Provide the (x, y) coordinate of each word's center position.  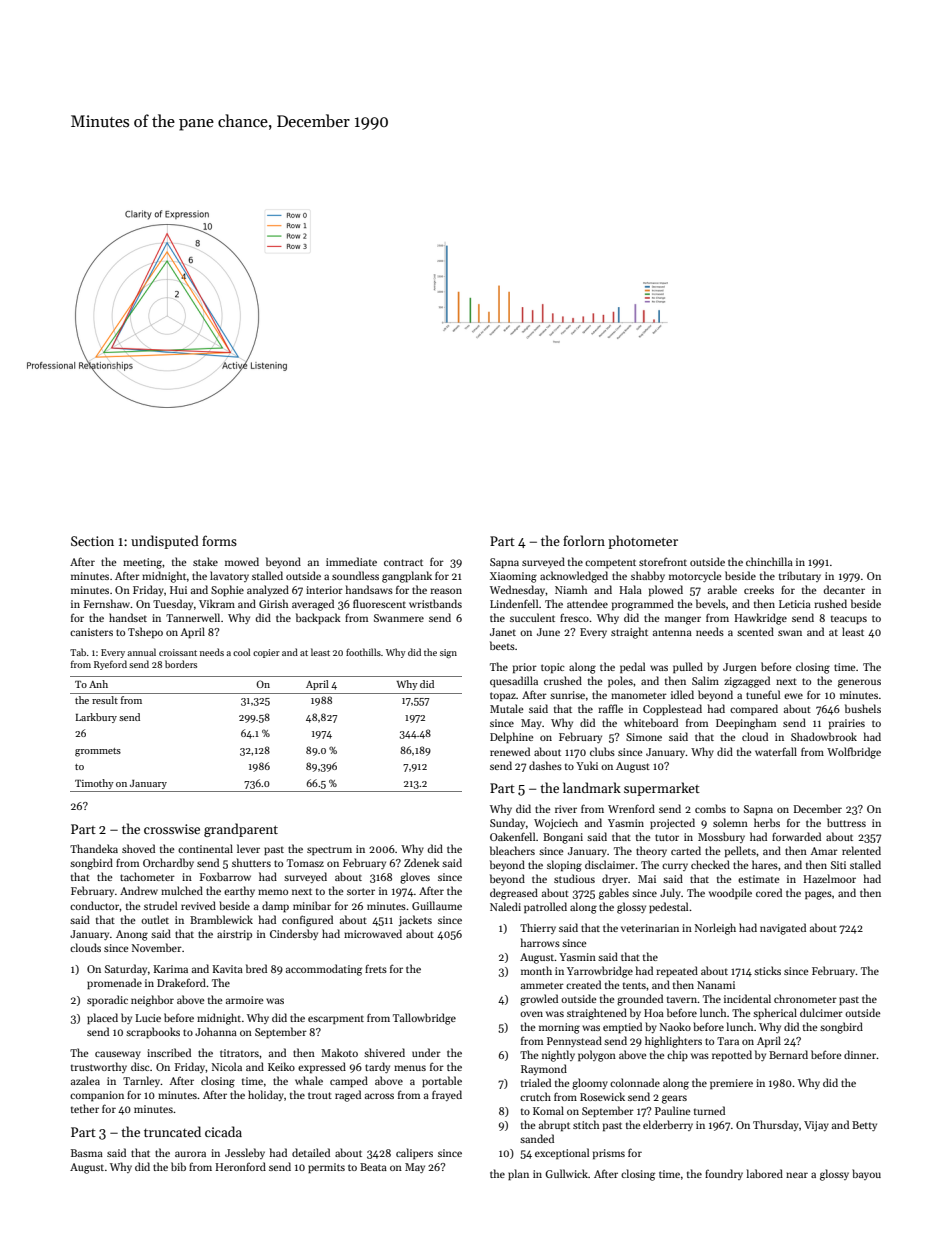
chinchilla (769, 561)
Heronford (240, 1166)
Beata (373, 1167)
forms (219, 540)
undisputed (165, 542)
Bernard (788, 1054)
